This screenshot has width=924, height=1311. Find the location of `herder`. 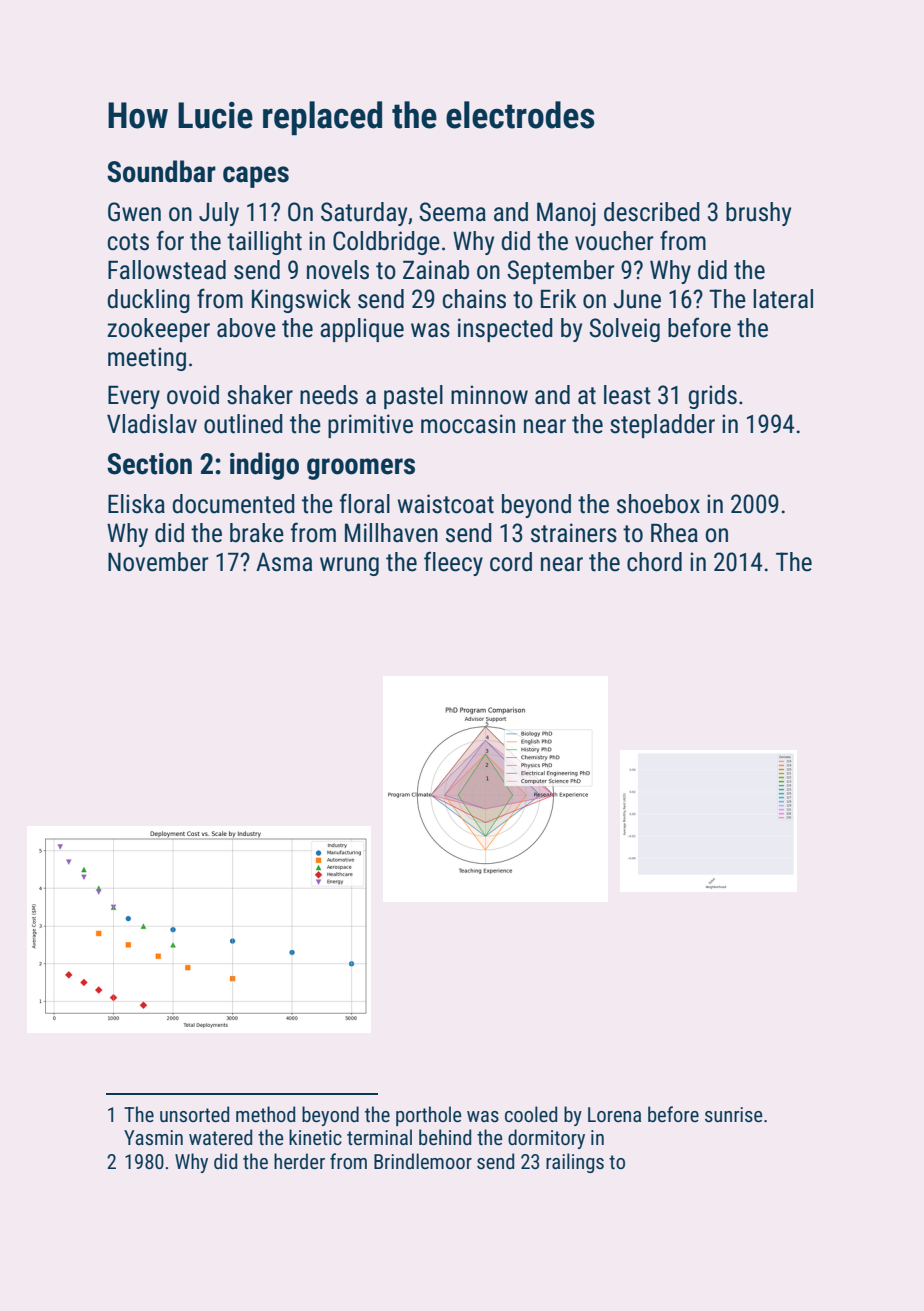

herder is located at coordinates (299, 1161).
